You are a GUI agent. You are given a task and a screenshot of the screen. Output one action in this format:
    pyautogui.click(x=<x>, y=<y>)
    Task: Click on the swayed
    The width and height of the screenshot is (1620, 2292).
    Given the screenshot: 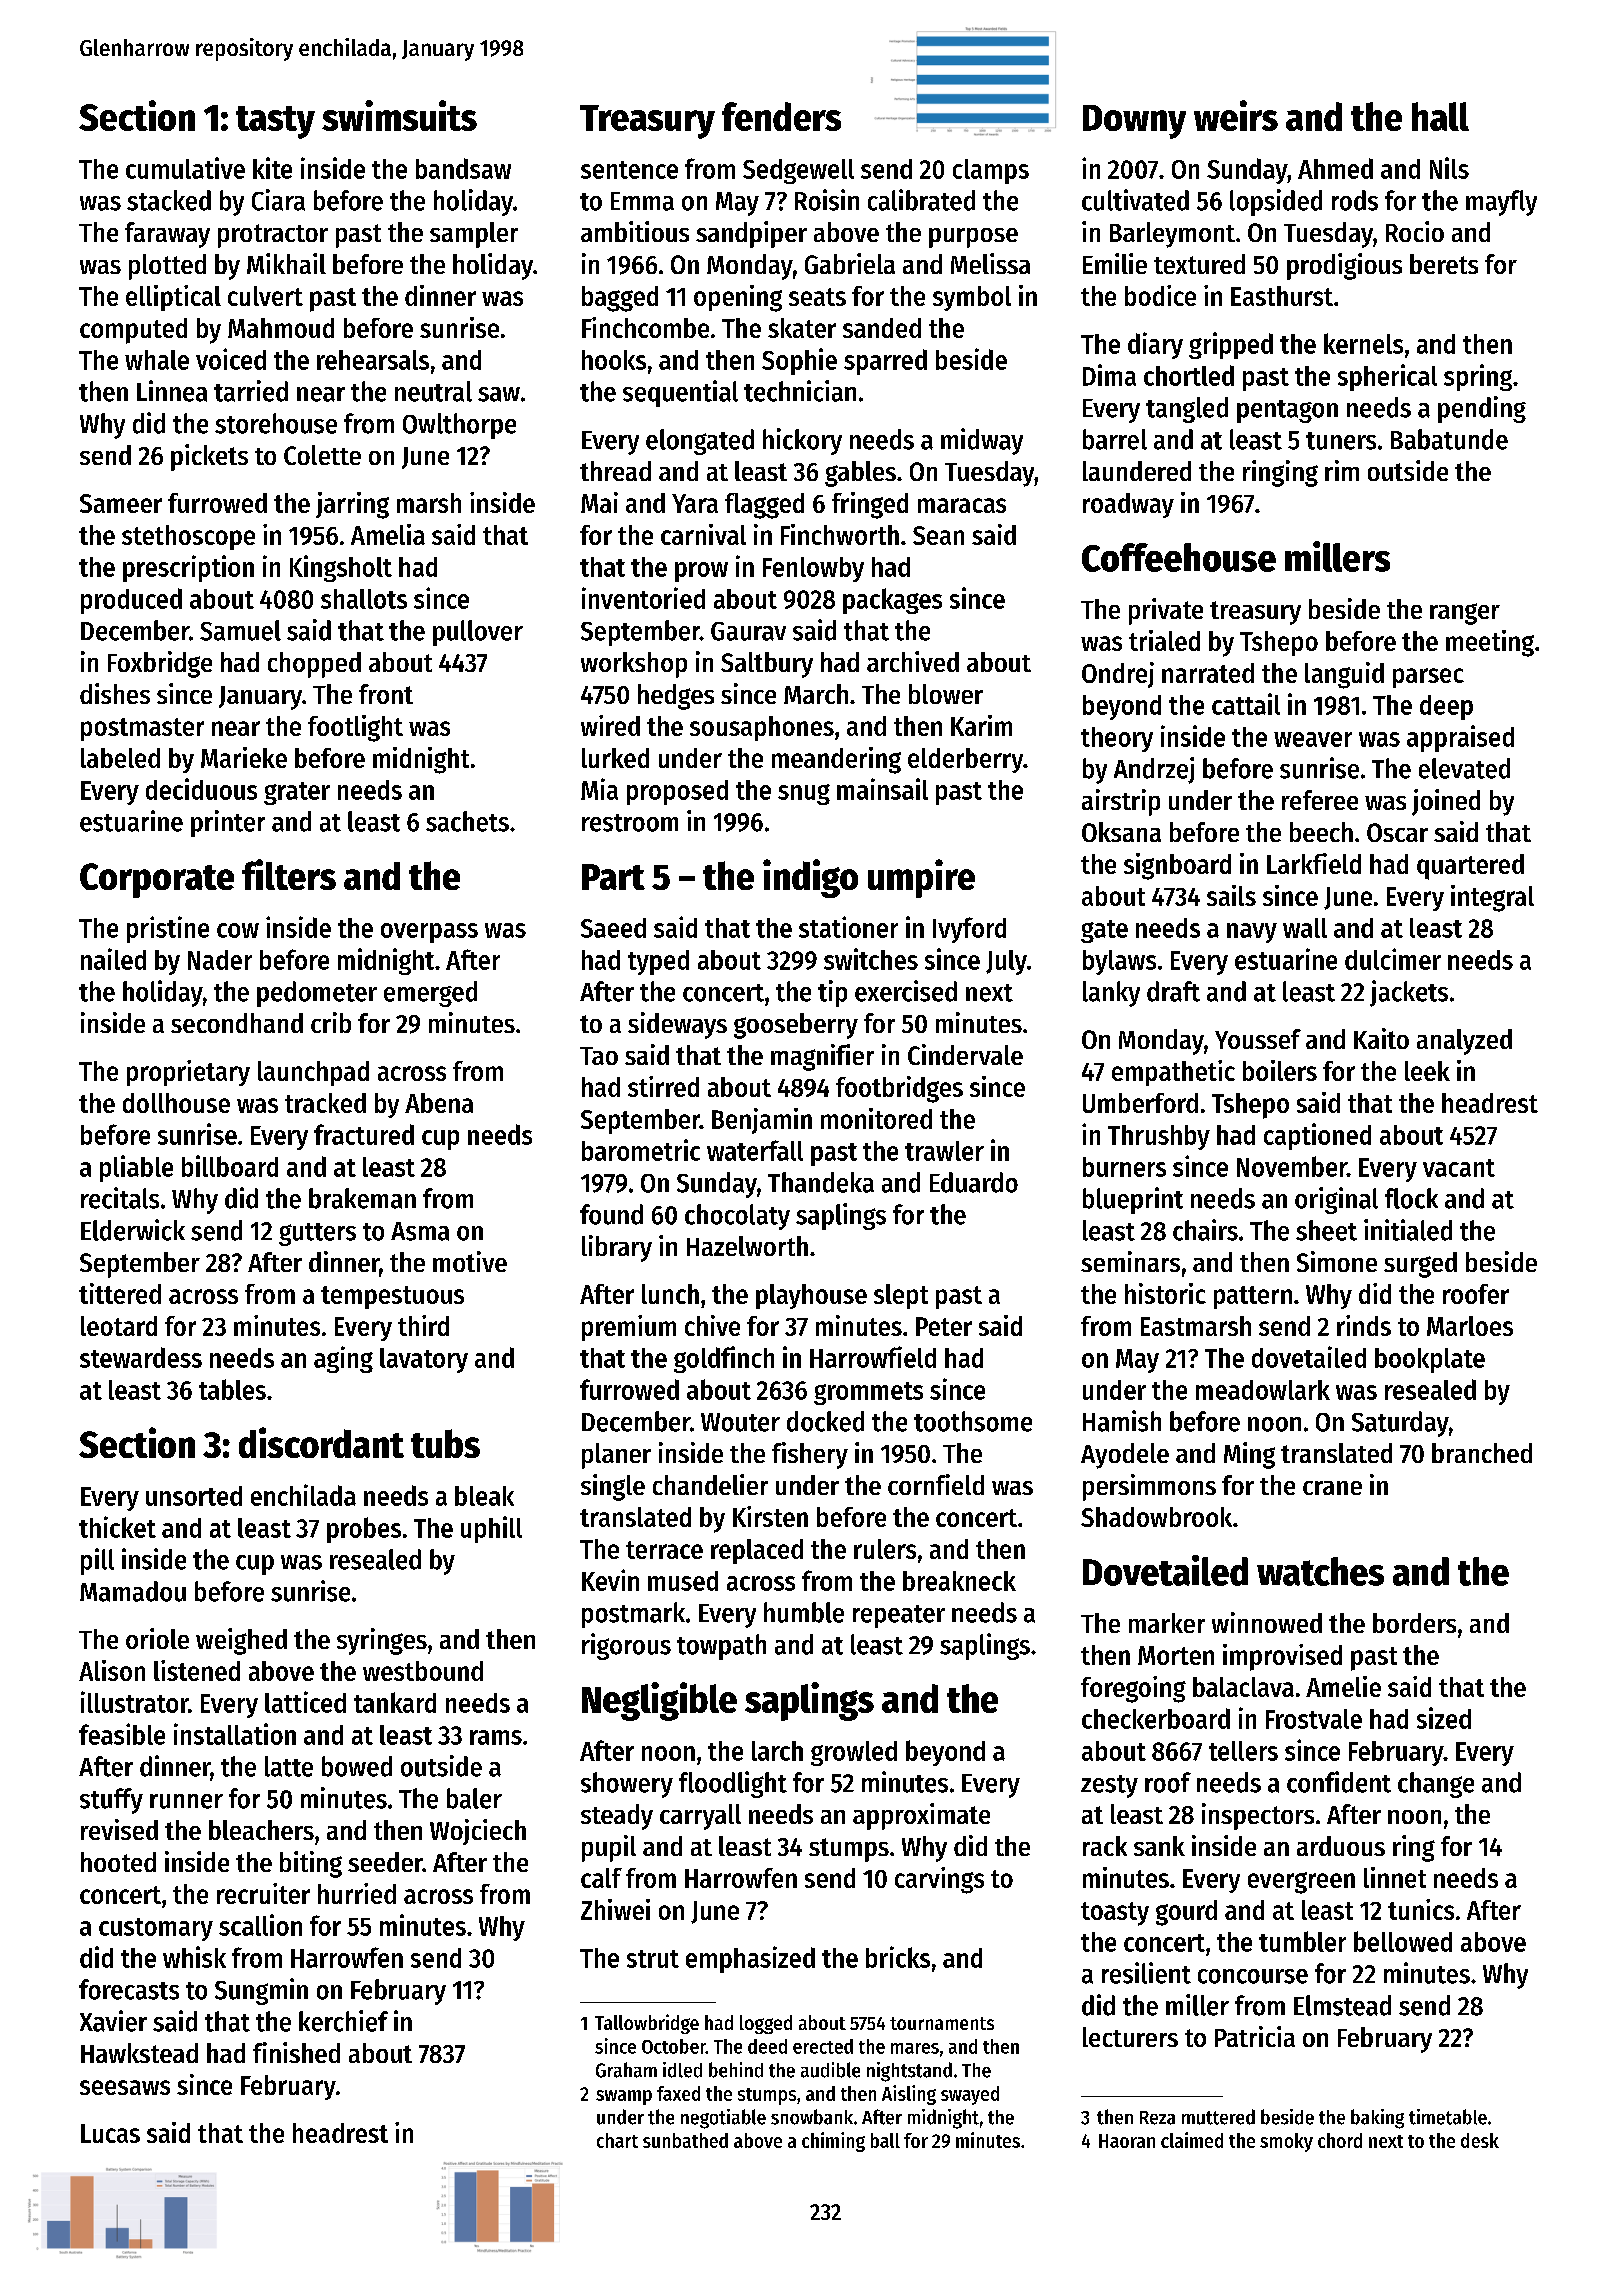 What is the action you would take?
    pyautogui.click(x=970, y=2095)
